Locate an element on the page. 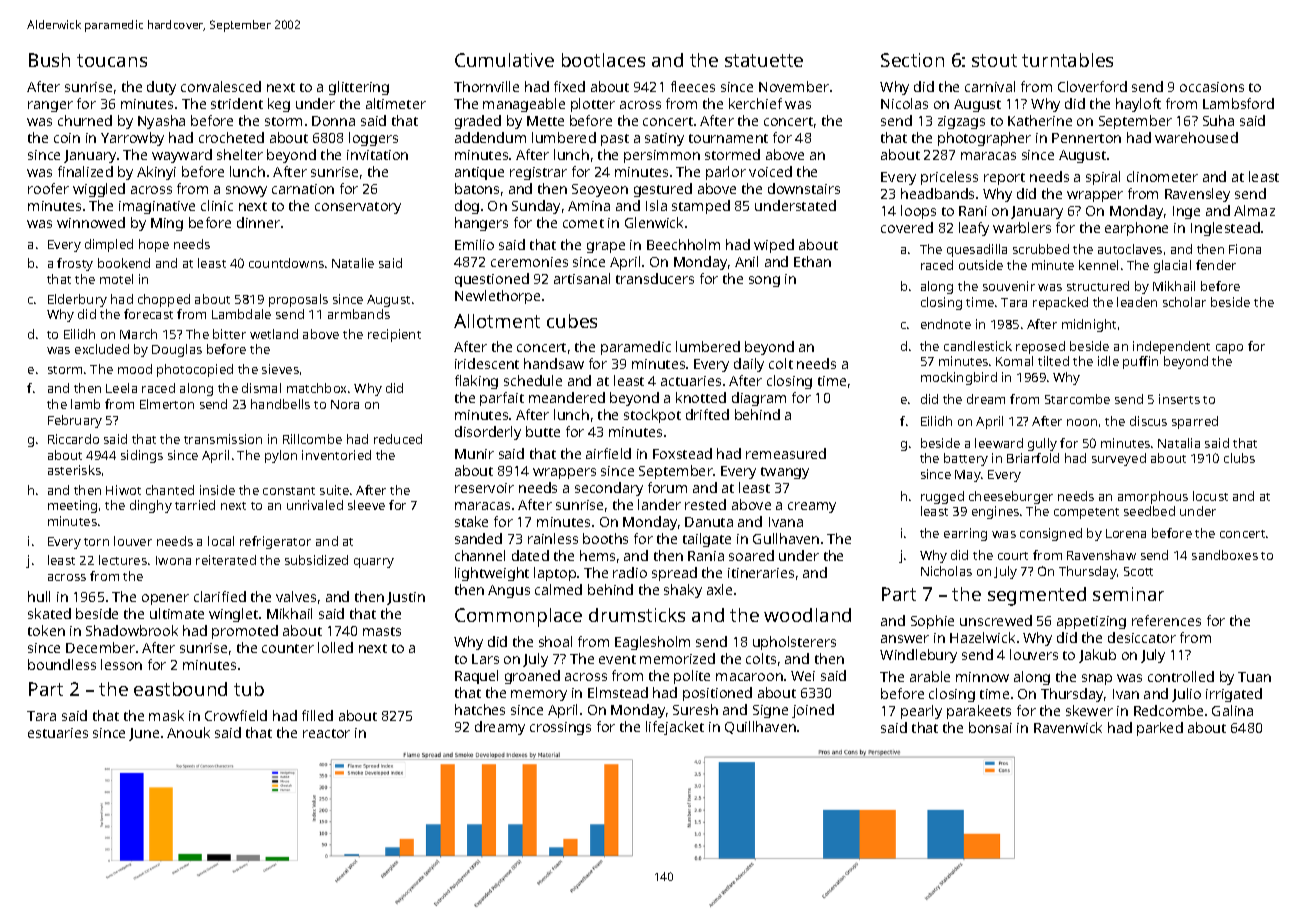 The height and width of the page is (924, 1308). promoted is located at coordinates (245, 632).
